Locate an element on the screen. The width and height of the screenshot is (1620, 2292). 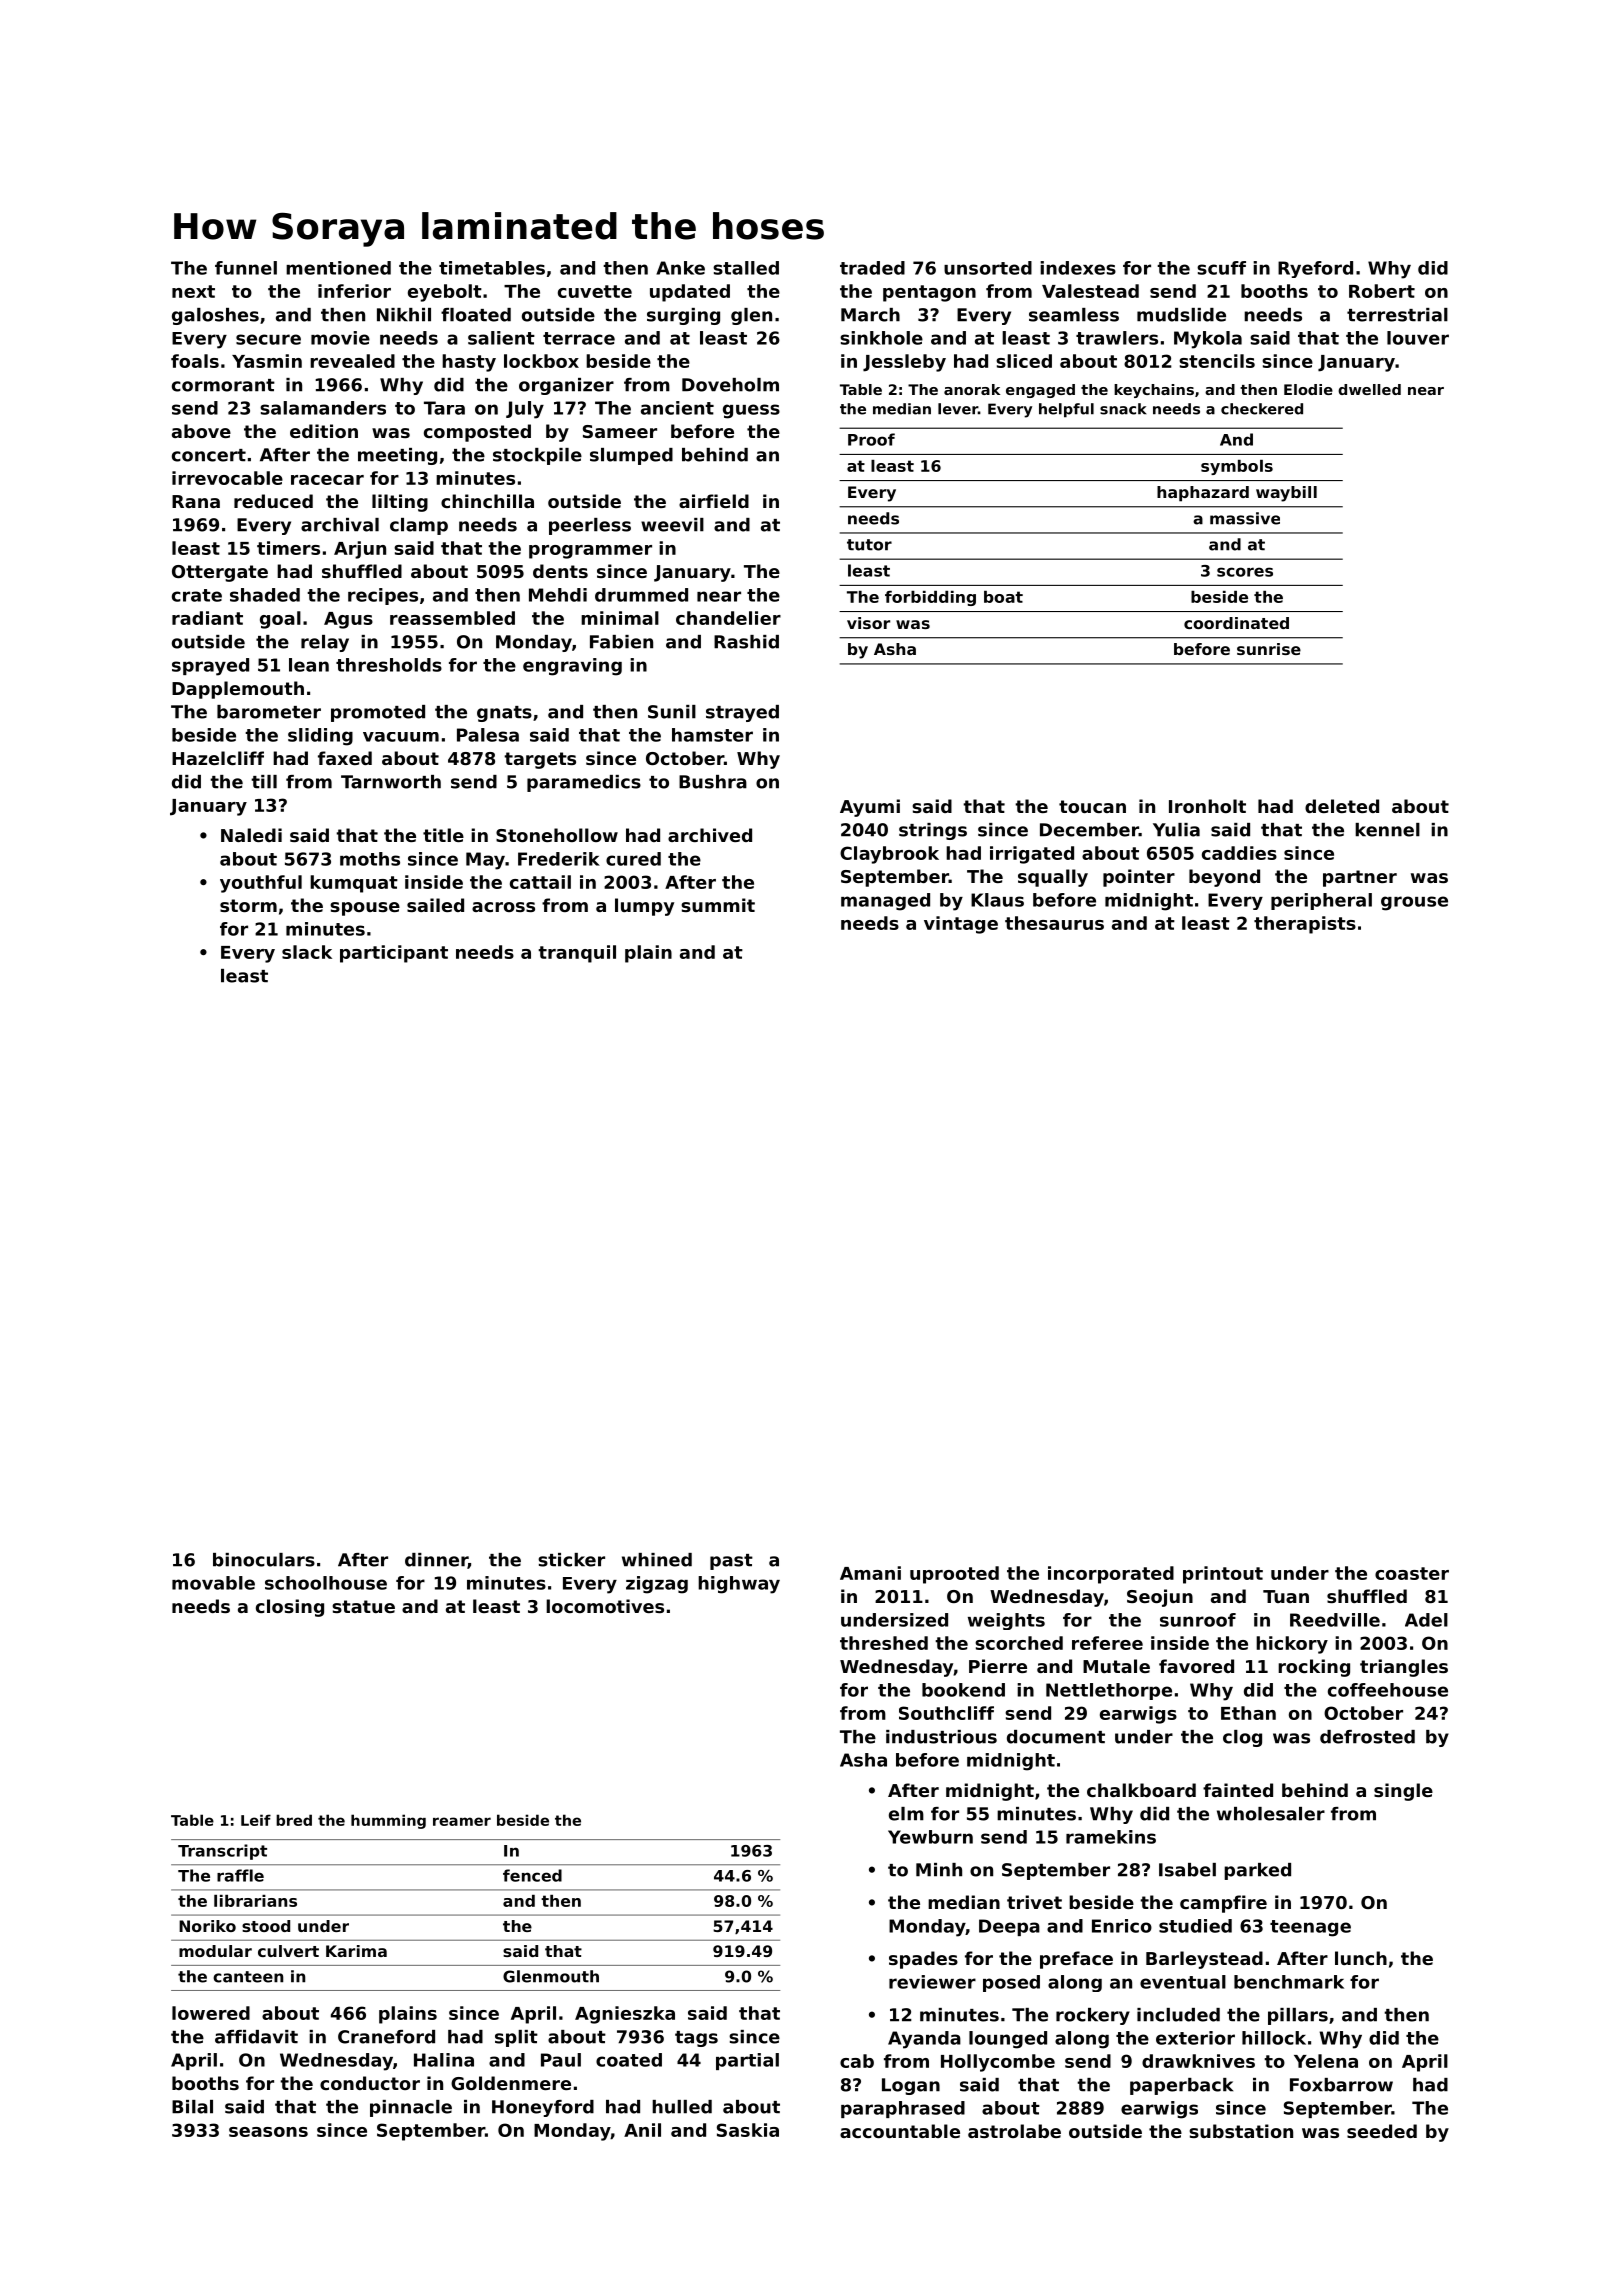
beyond is located at coordinates (1224, 878).
